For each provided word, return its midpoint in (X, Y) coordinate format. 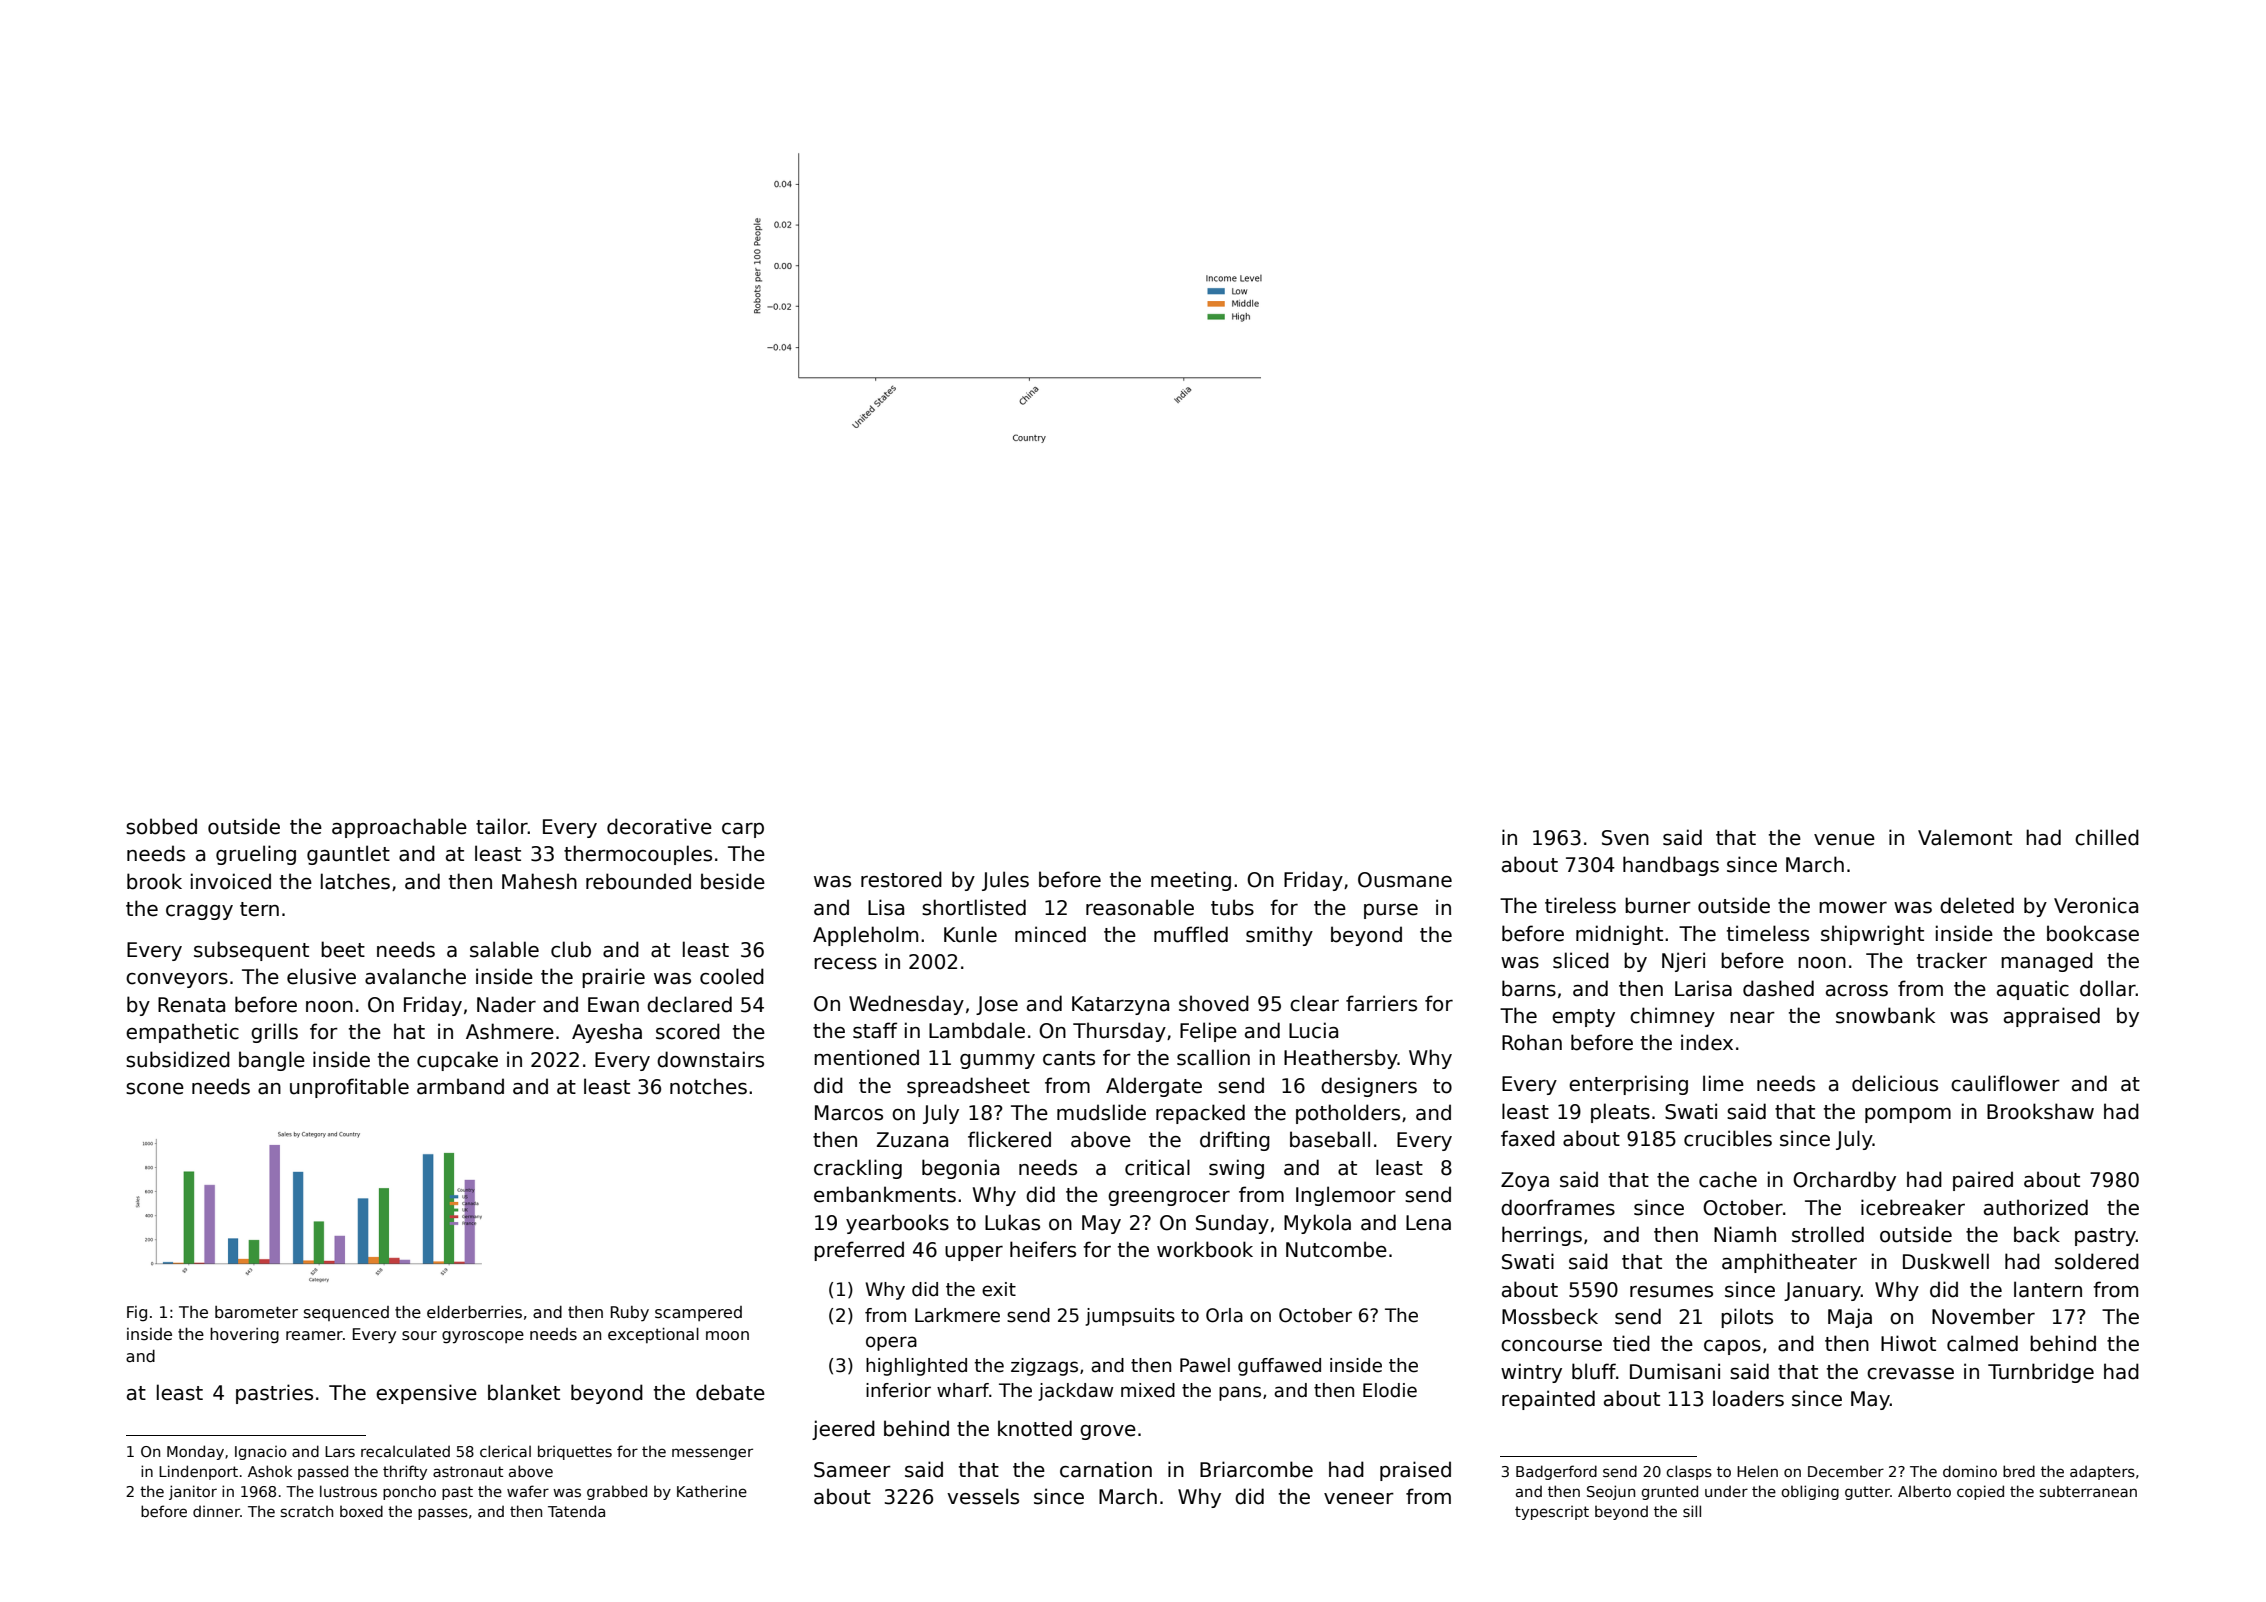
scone (155, 1089)
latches (355, 881)
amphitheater (1789, 1263)
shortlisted (974, 907)
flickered (1009, 1139)
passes (443, 1514)
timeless (1768, 933)
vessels (983, 1496)
